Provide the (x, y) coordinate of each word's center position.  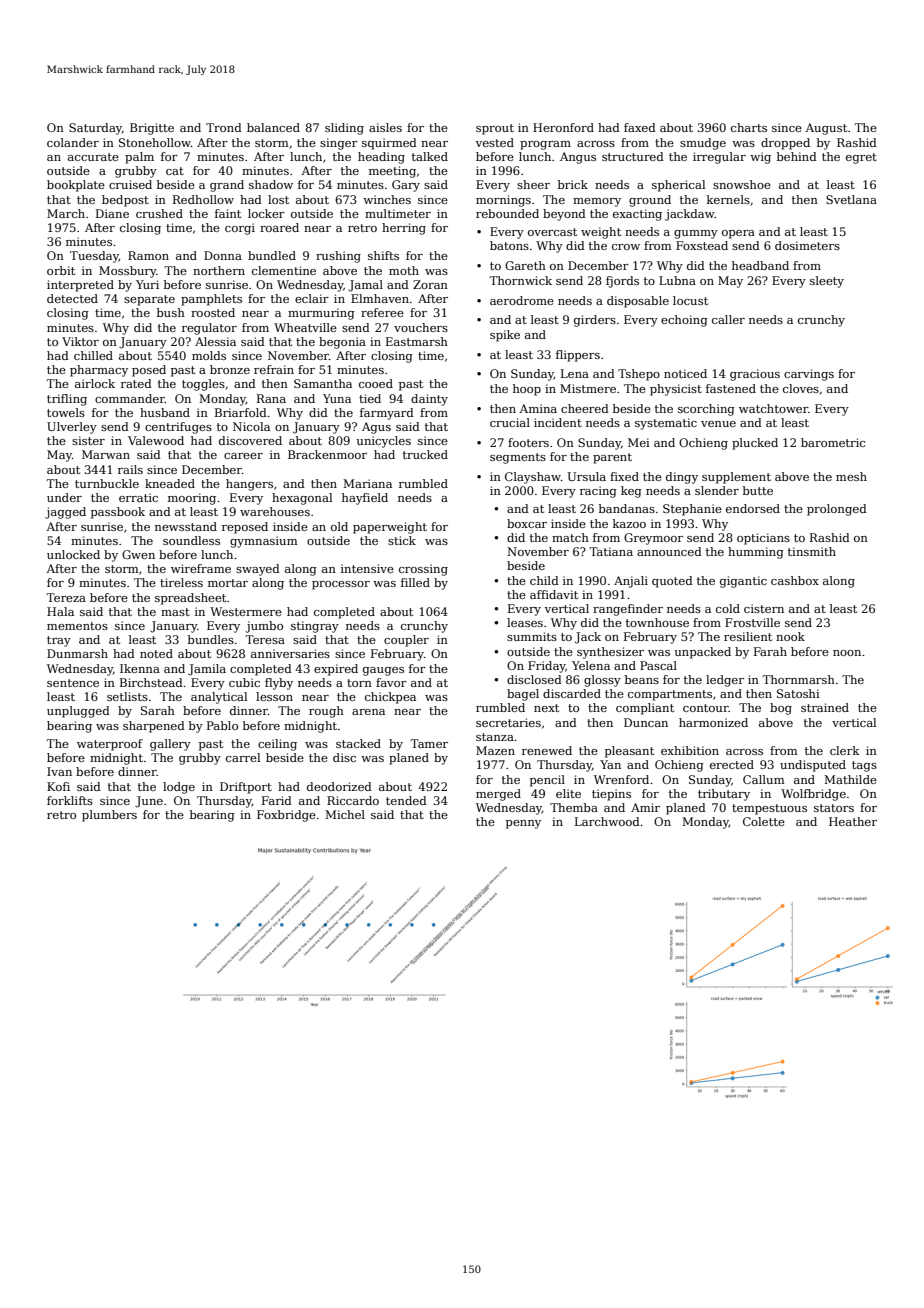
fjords (622, 282)
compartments (670, 695)
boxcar (527, 523)
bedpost (125, 201)
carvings (809, 375)
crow (626, 247)
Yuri (147, 284)
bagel (523, 695)
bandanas (627, 508)
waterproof (110, 745)
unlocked (73, 554)
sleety (827, 282)
